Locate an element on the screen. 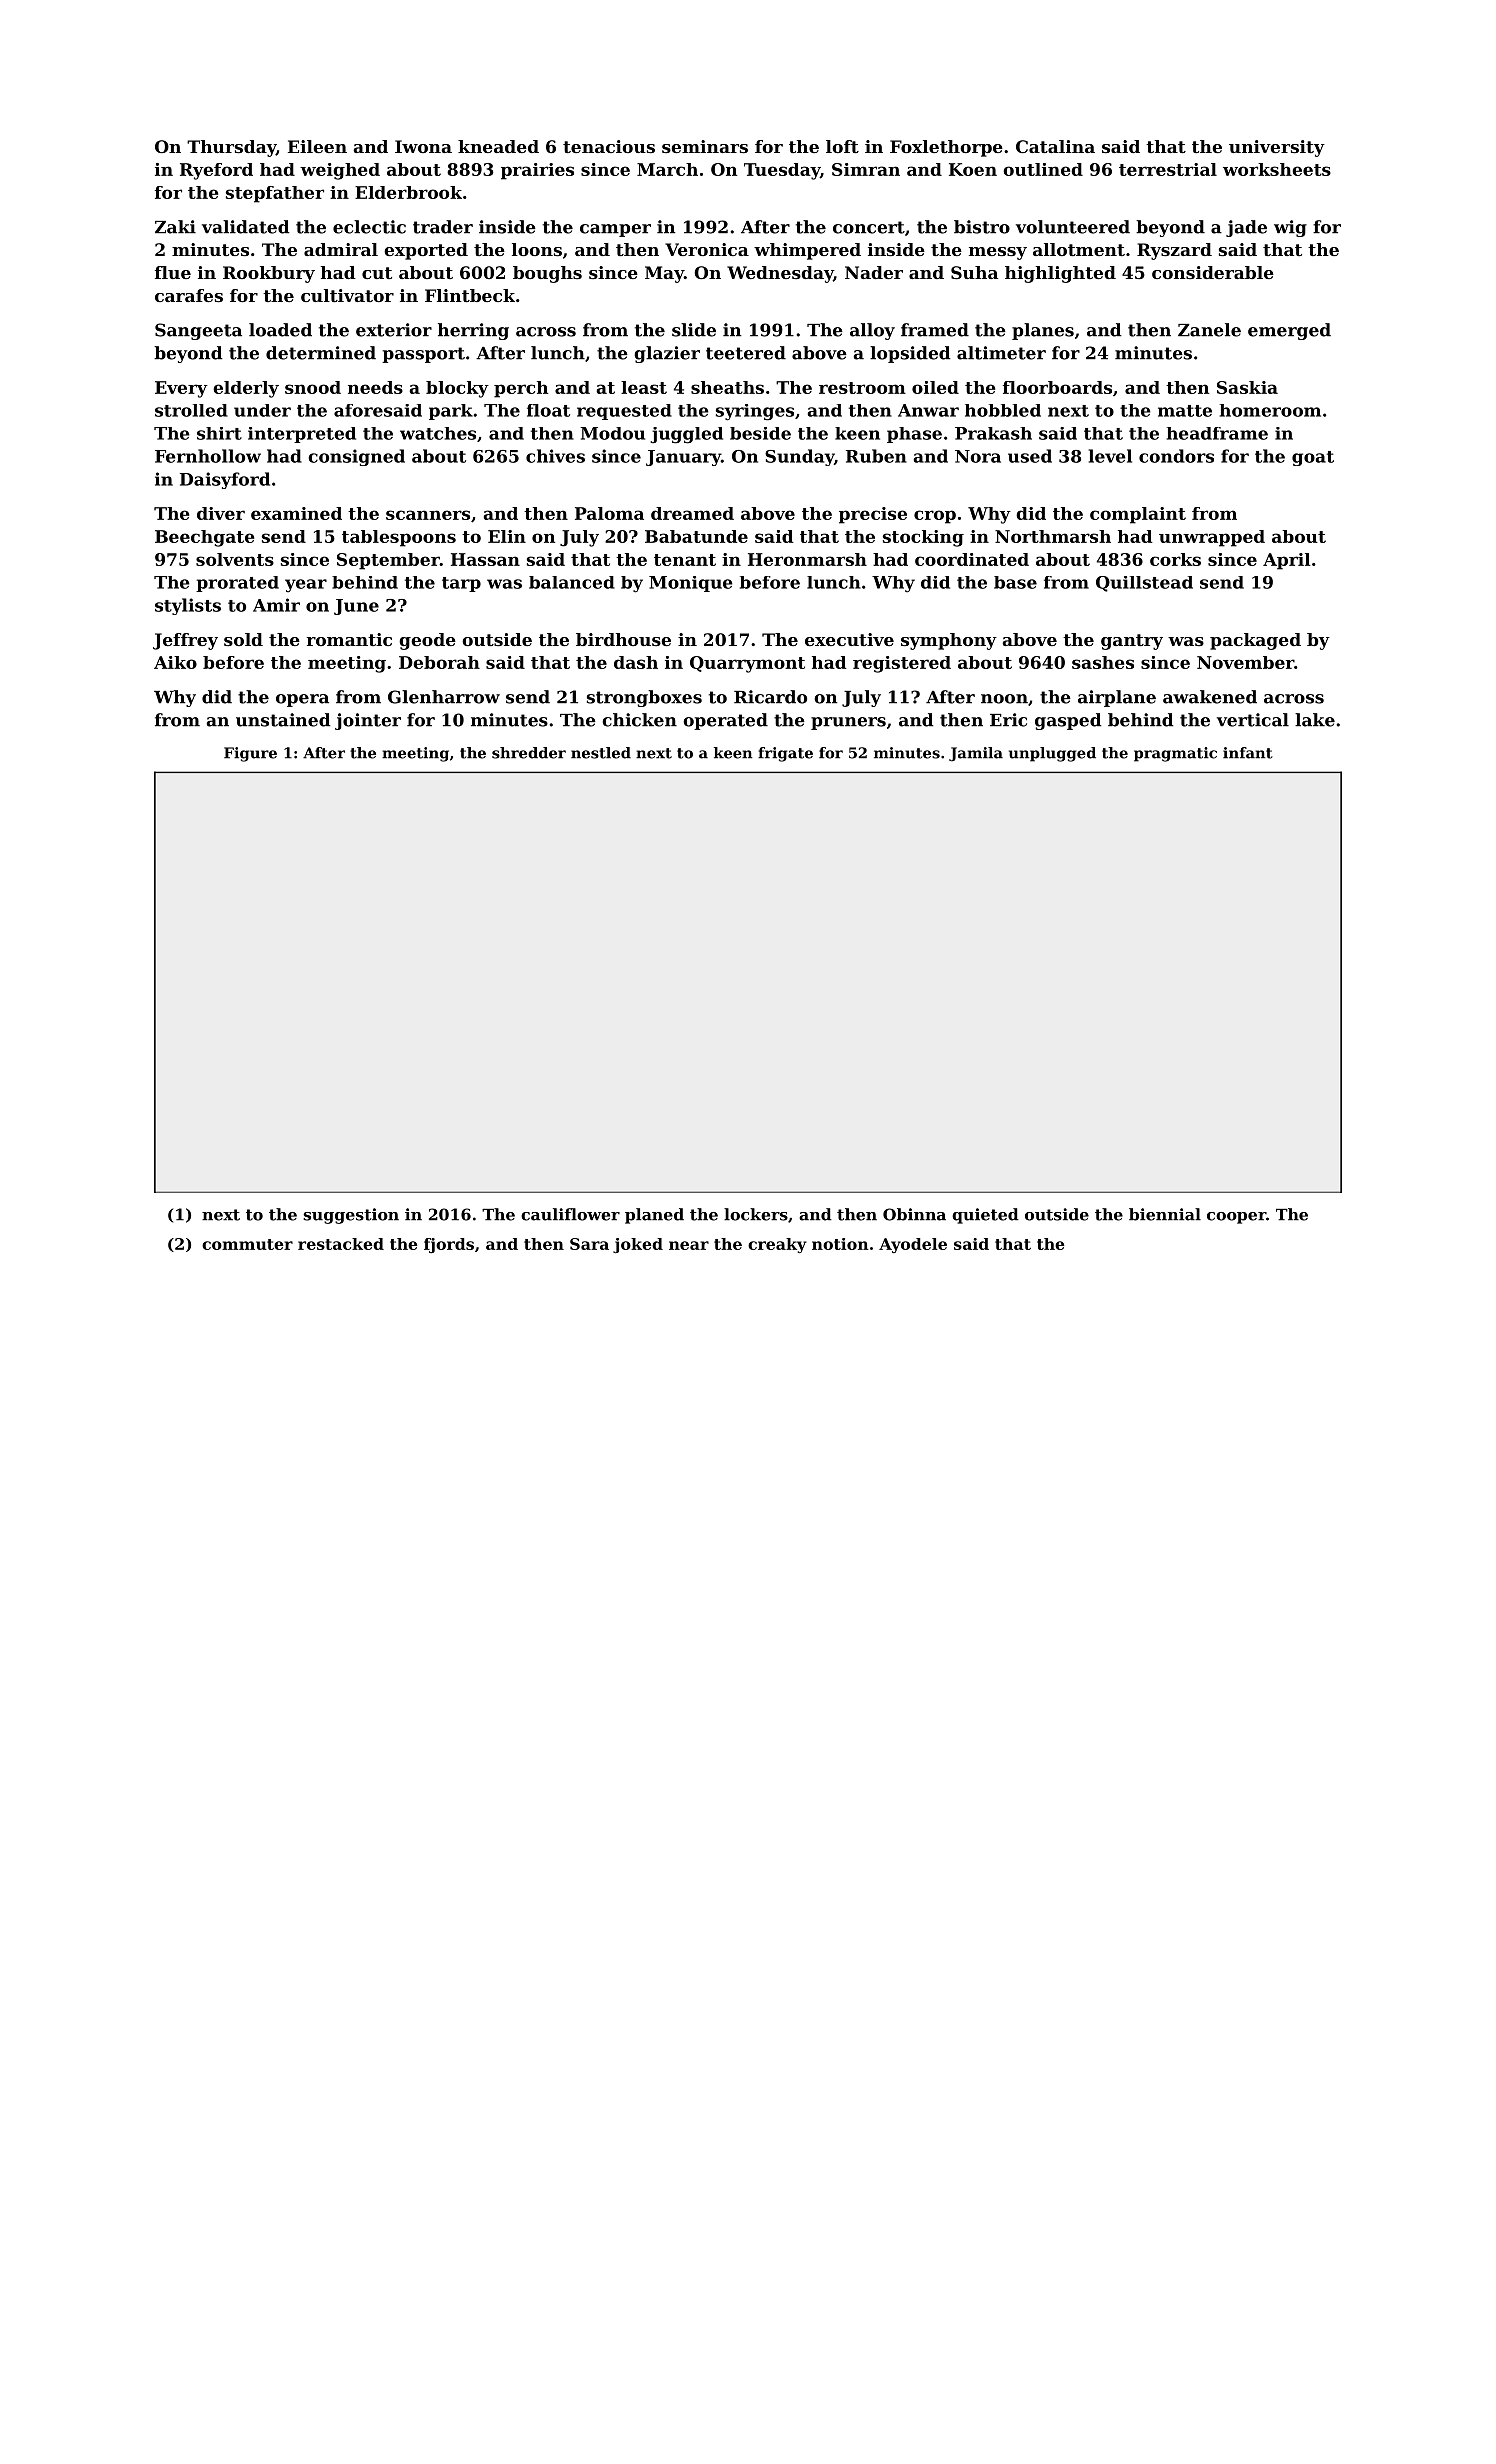  pragmatic is located at coordinates (1175, 754).
